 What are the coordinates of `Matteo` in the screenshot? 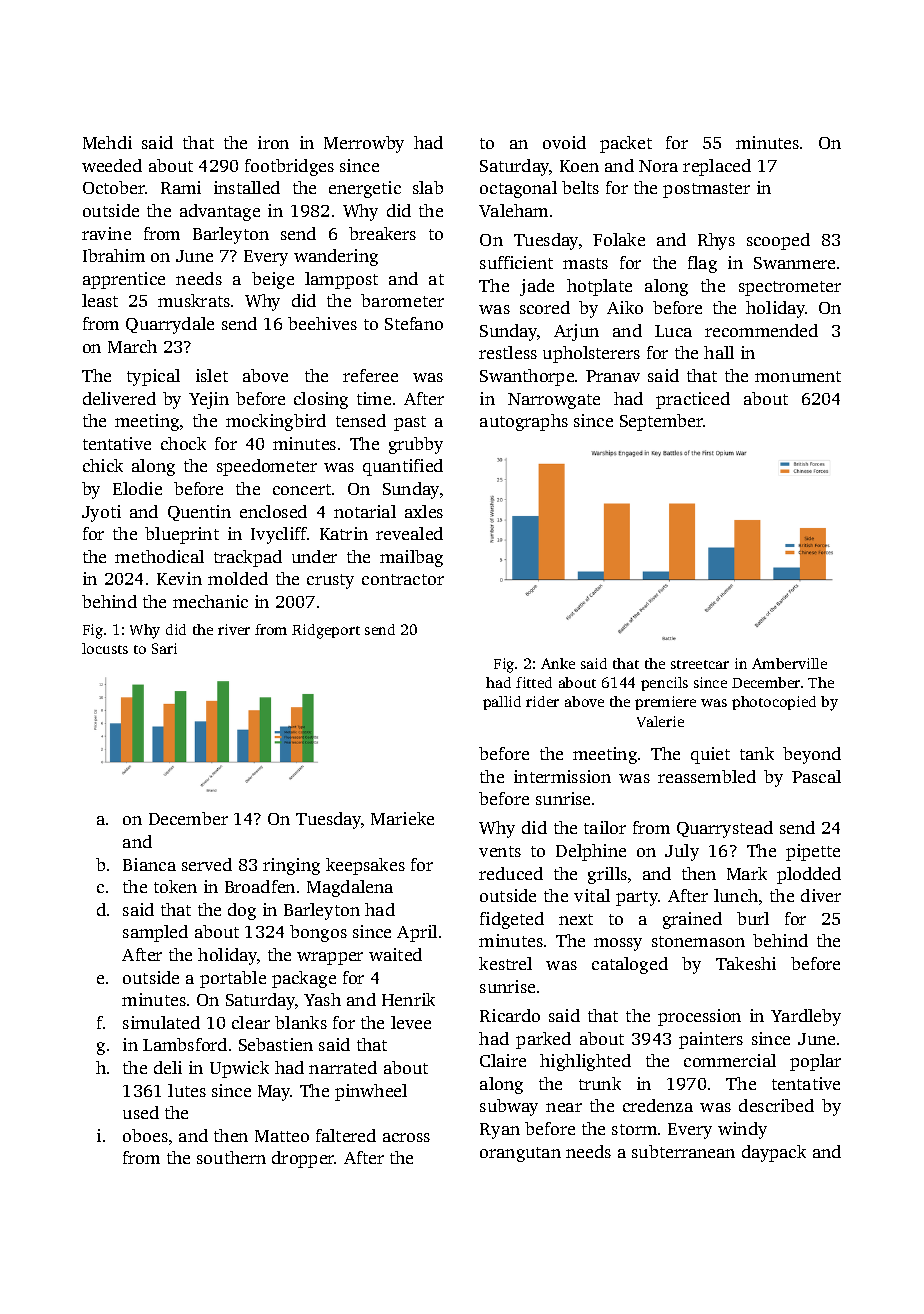 It's located at (282, 1136).
